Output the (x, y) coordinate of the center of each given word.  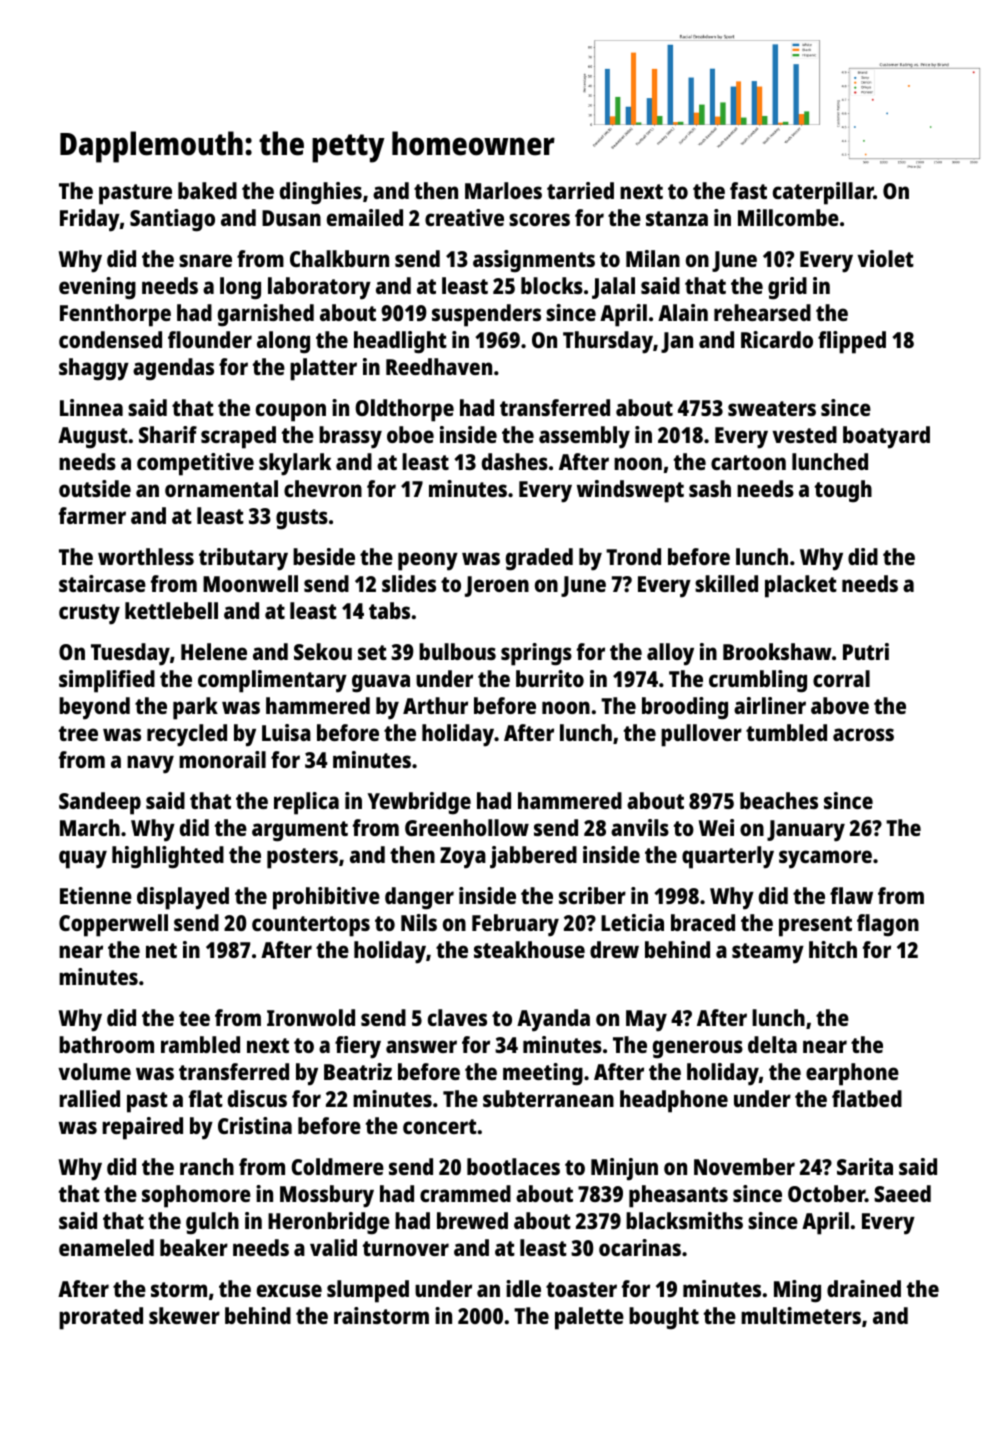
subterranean (548, 1098)
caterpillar (823, 193)
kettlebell (171, 610)
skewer (184, 1315)
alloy (670, 654)
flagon (888, 925)
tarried (580, 190)
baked (207, 190)
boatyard (886, 437)
